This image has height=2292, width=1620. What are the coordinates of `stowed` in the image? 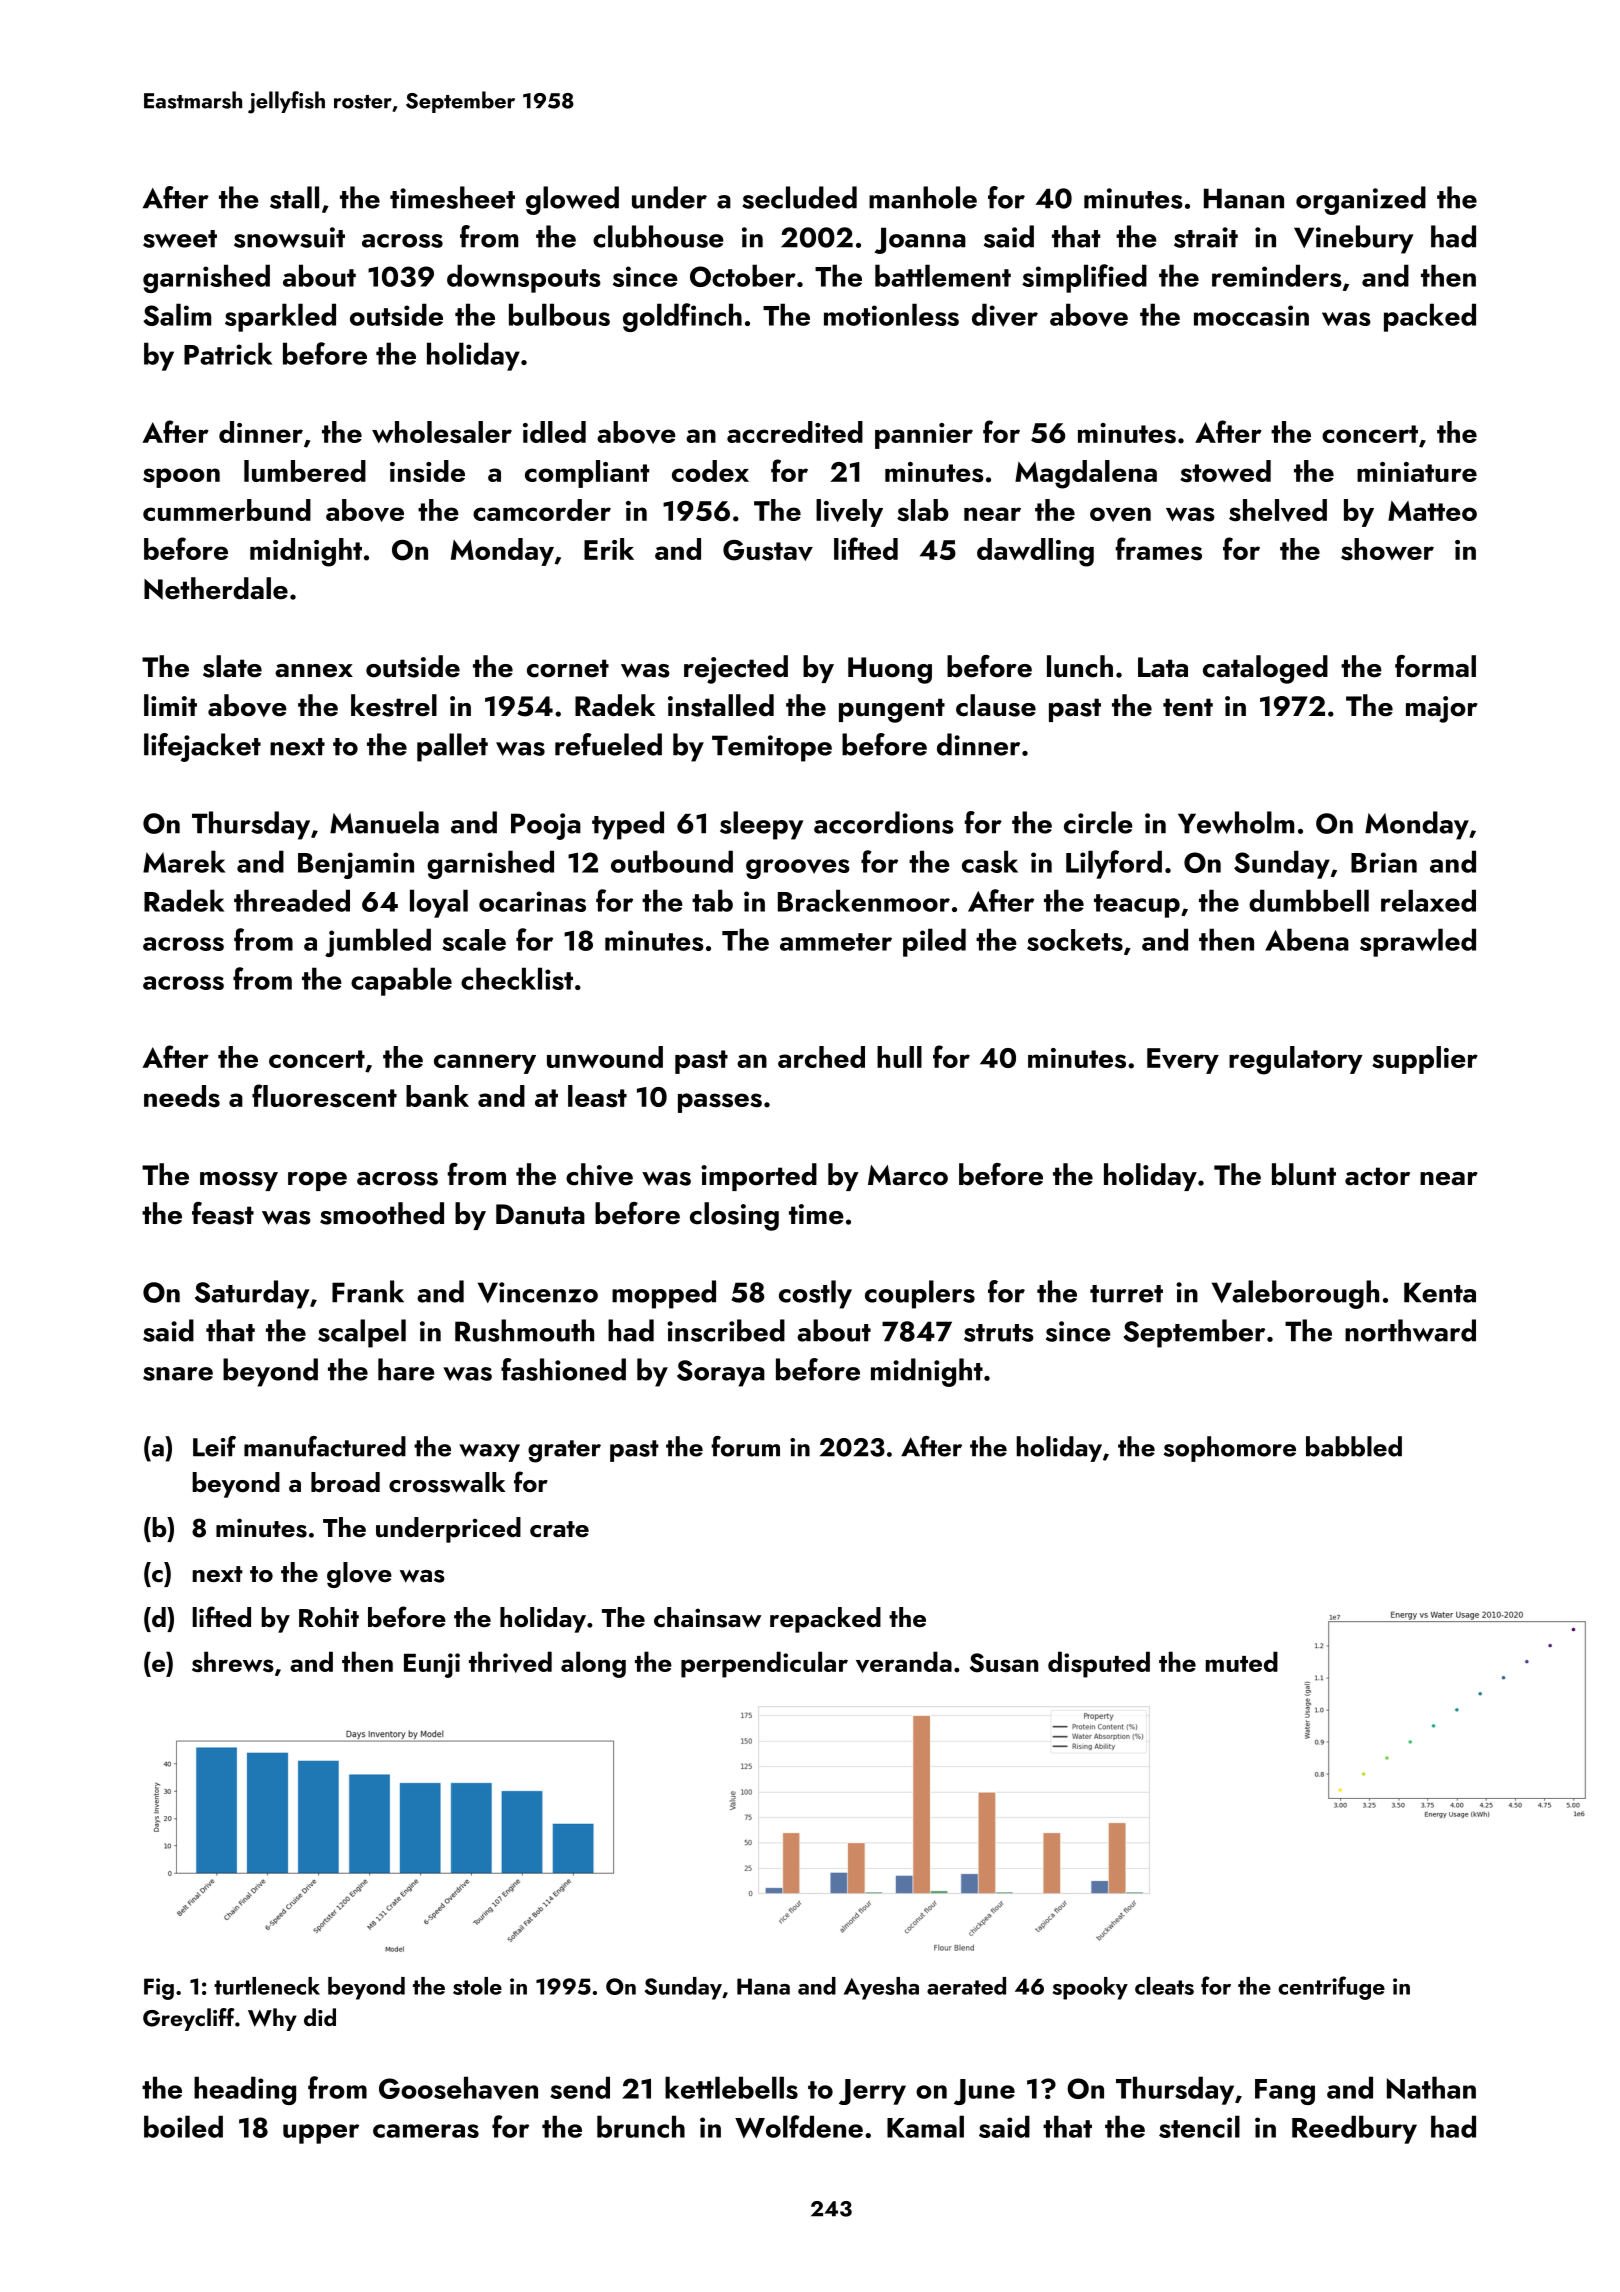 It's located at (1225, 471).
